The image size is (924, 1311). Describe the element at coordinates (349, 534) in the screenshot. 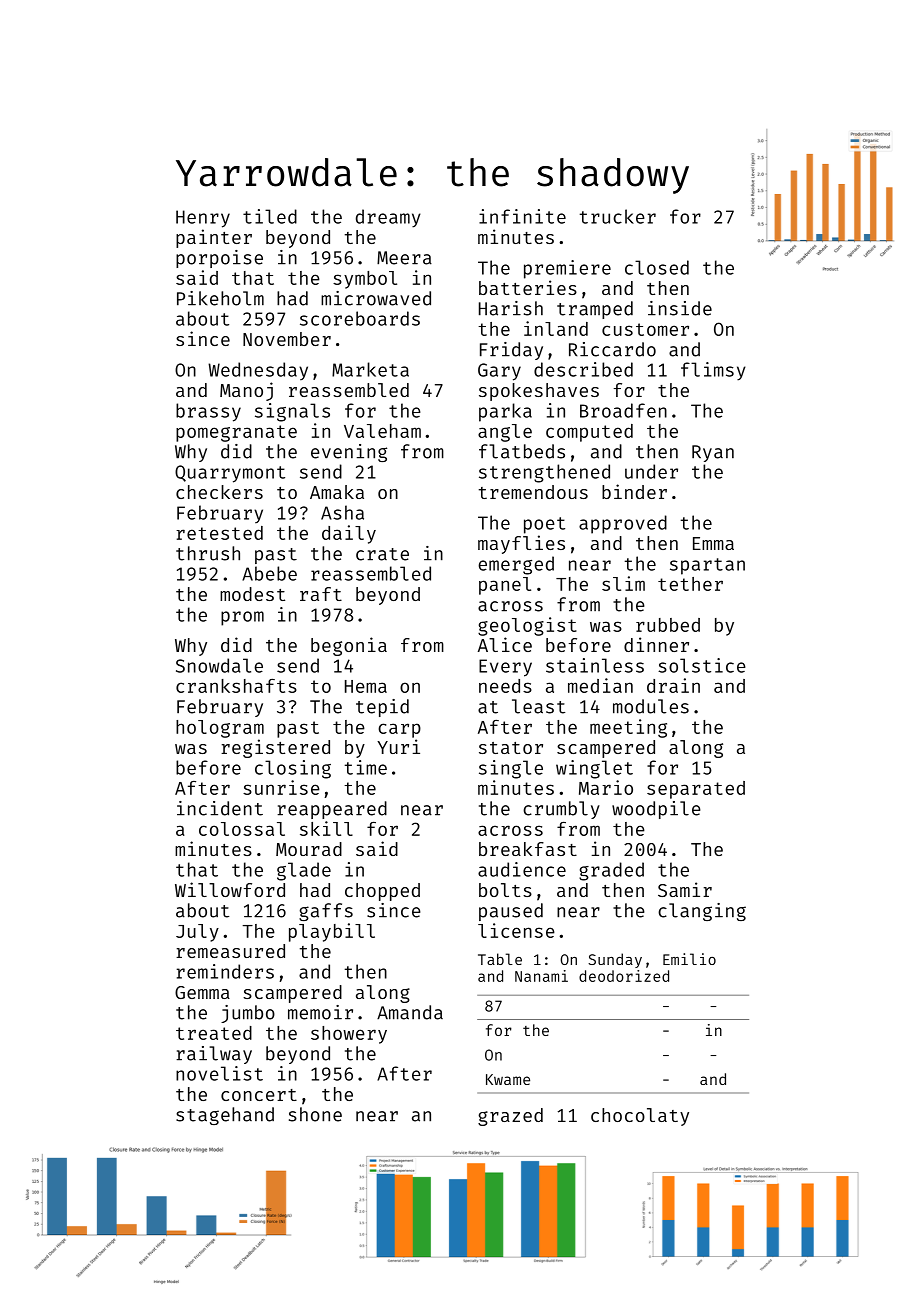

I see `daily` at that location.
